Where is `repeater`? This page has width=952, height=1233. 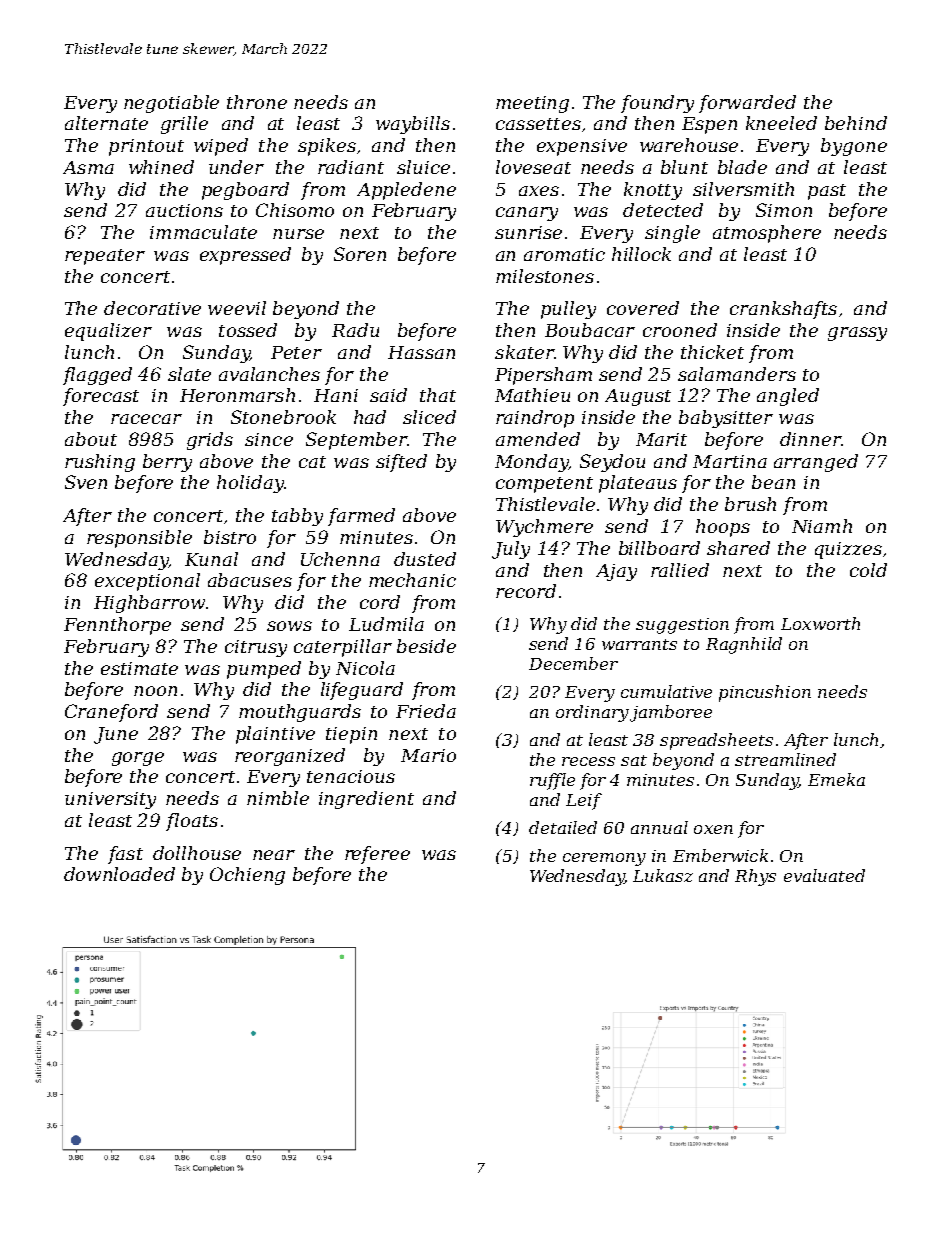 repeater is located at coordinates (105, 257).
